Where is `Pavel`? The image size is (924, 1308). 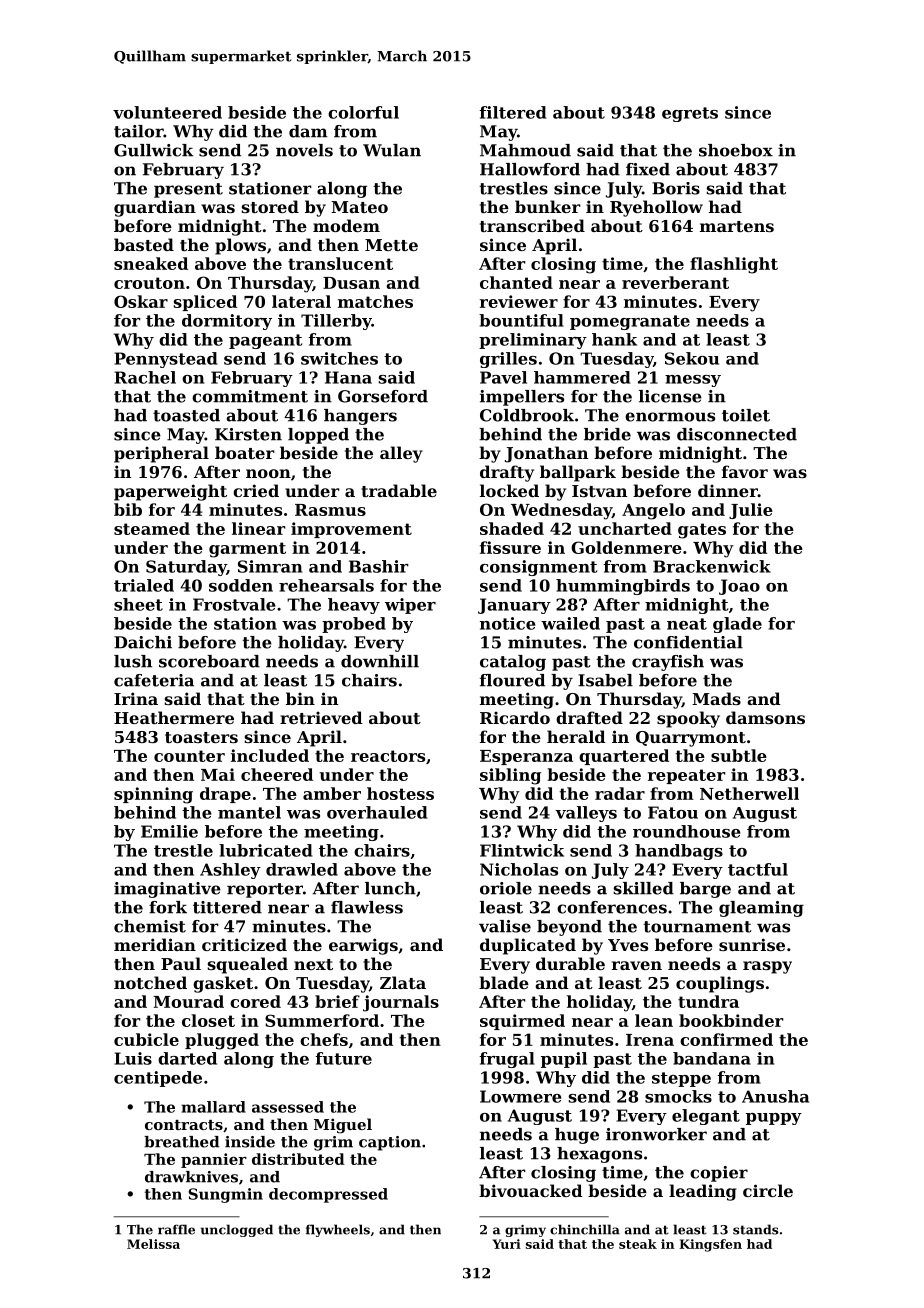 Pavel is located at coordinates (503, 377).
